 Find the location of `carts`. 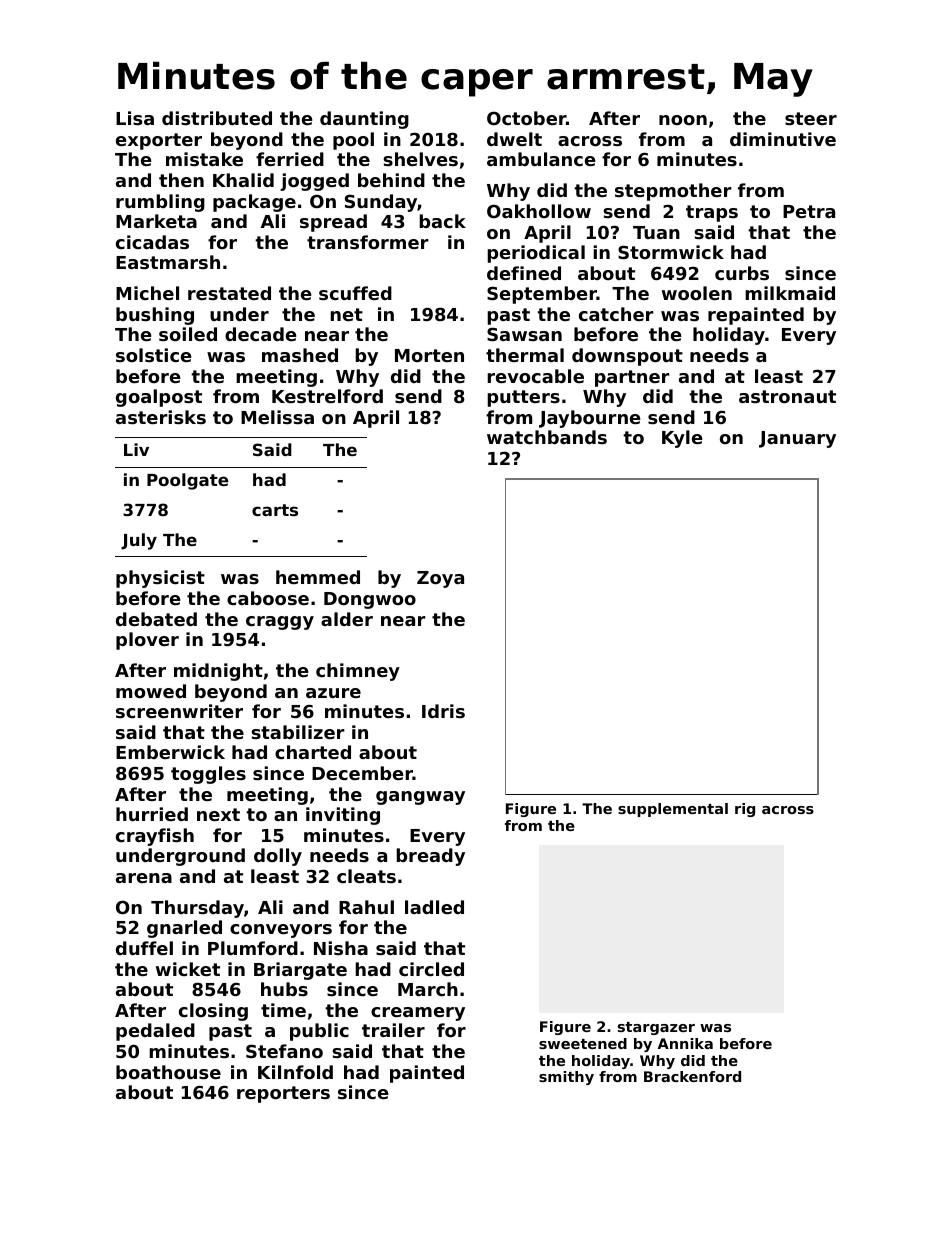

carts is located at coordinates (275, 510).
